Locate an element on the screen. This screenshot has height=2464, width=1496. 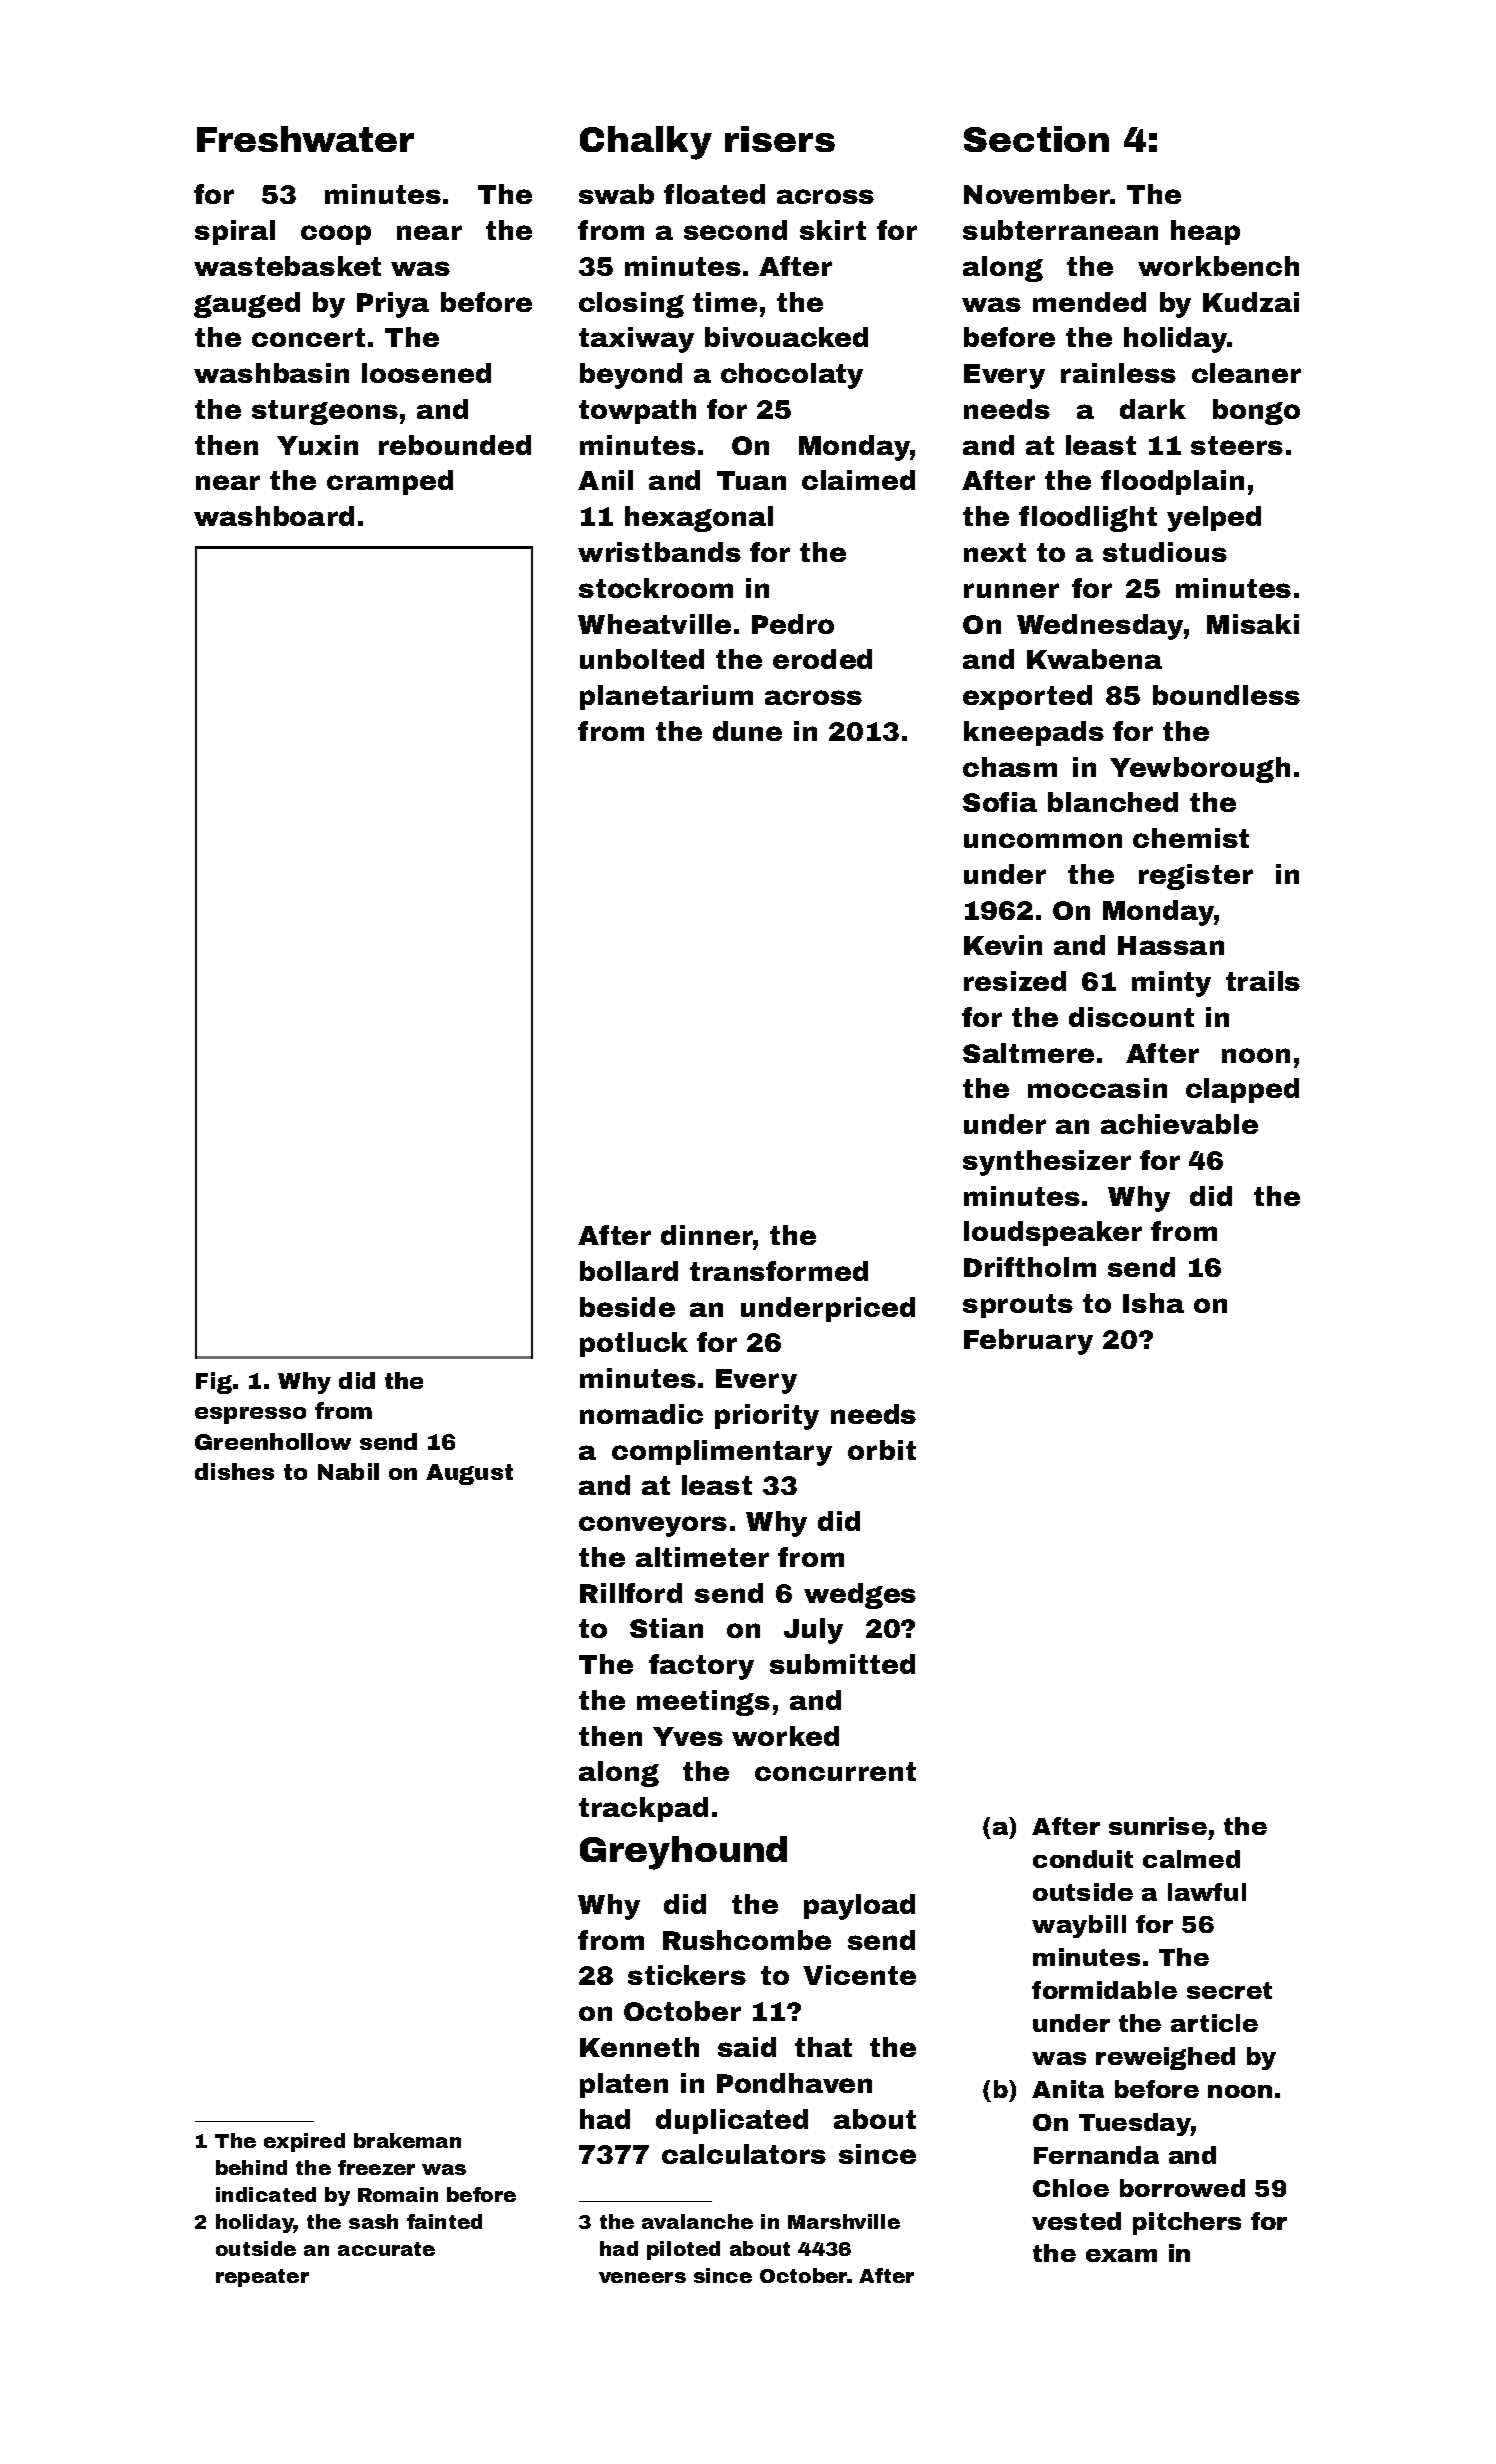
Freshwater is located at coordinates (305, 139).
